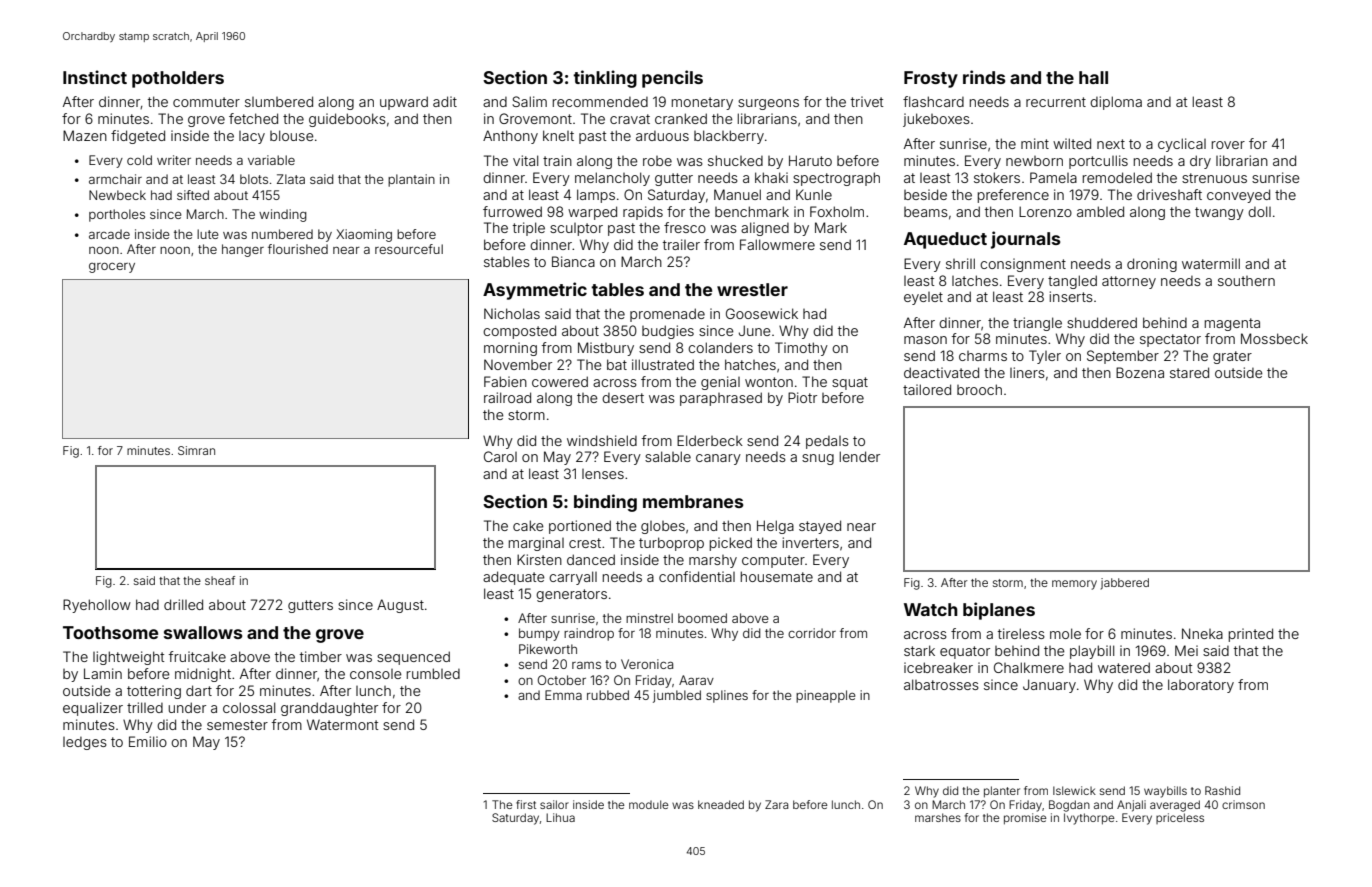 The width and height of the screenshot is (1372, 887). What do you see at coordinates (919, 650) in the screenshot?
I see `stark` at bounding box center [919, 650].
